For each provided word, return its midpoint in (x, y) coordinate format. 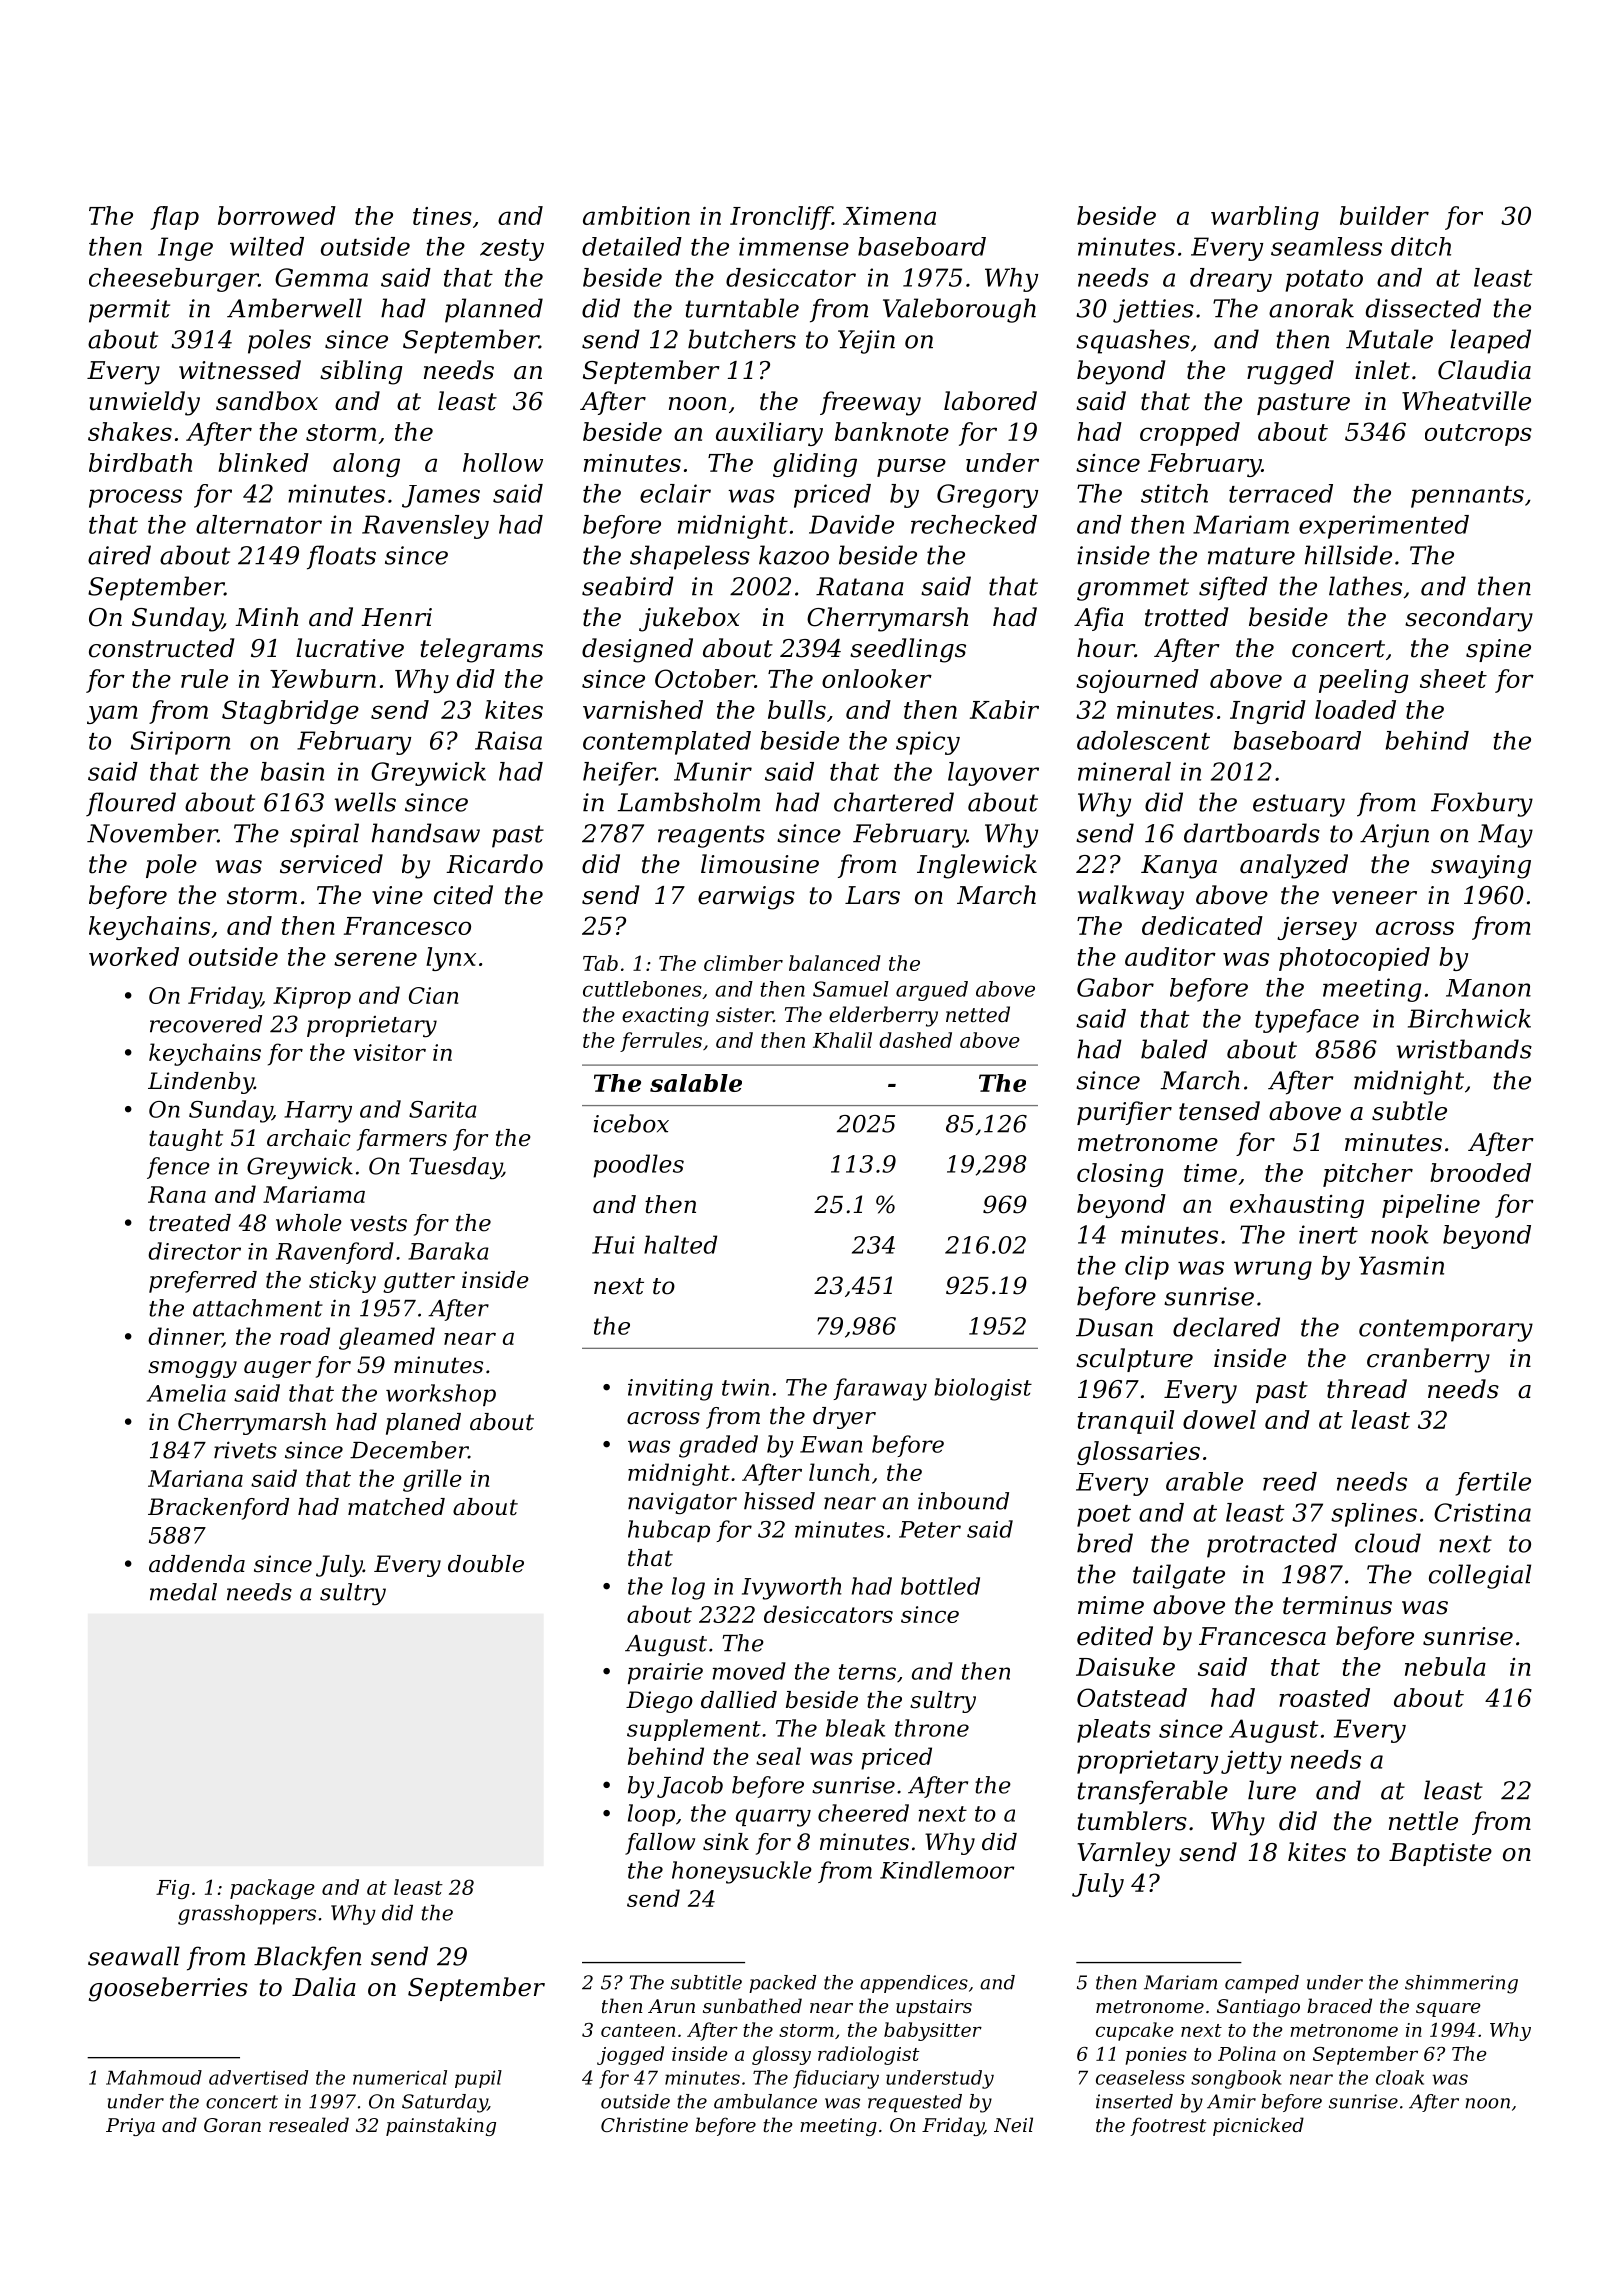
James (441, 496)
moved (749, 1671)
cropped (1190, 434)
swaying (1481, 867)
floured (131, 804)
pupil (478, 2079)
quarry (773, 1818)
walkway (1131, 897)
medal (183, 1592)
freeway (870, 403)
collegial (1480, 1576)
